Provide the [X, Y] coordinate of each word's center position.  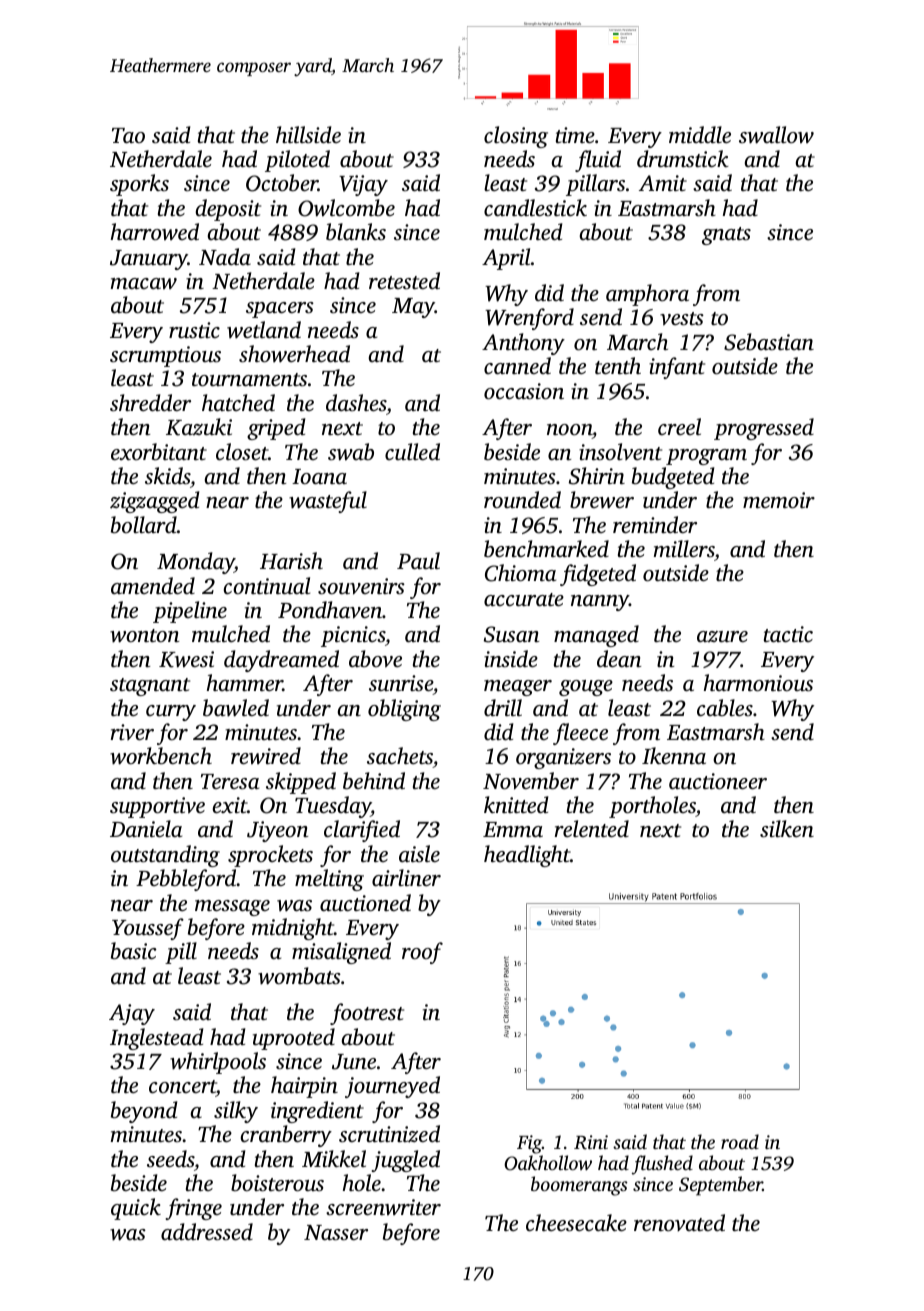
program [706, 457]
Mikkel [334, 1158]
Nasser [336, 1233]
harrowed [155, 232]
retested [404, 281]
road [740, 1141]
